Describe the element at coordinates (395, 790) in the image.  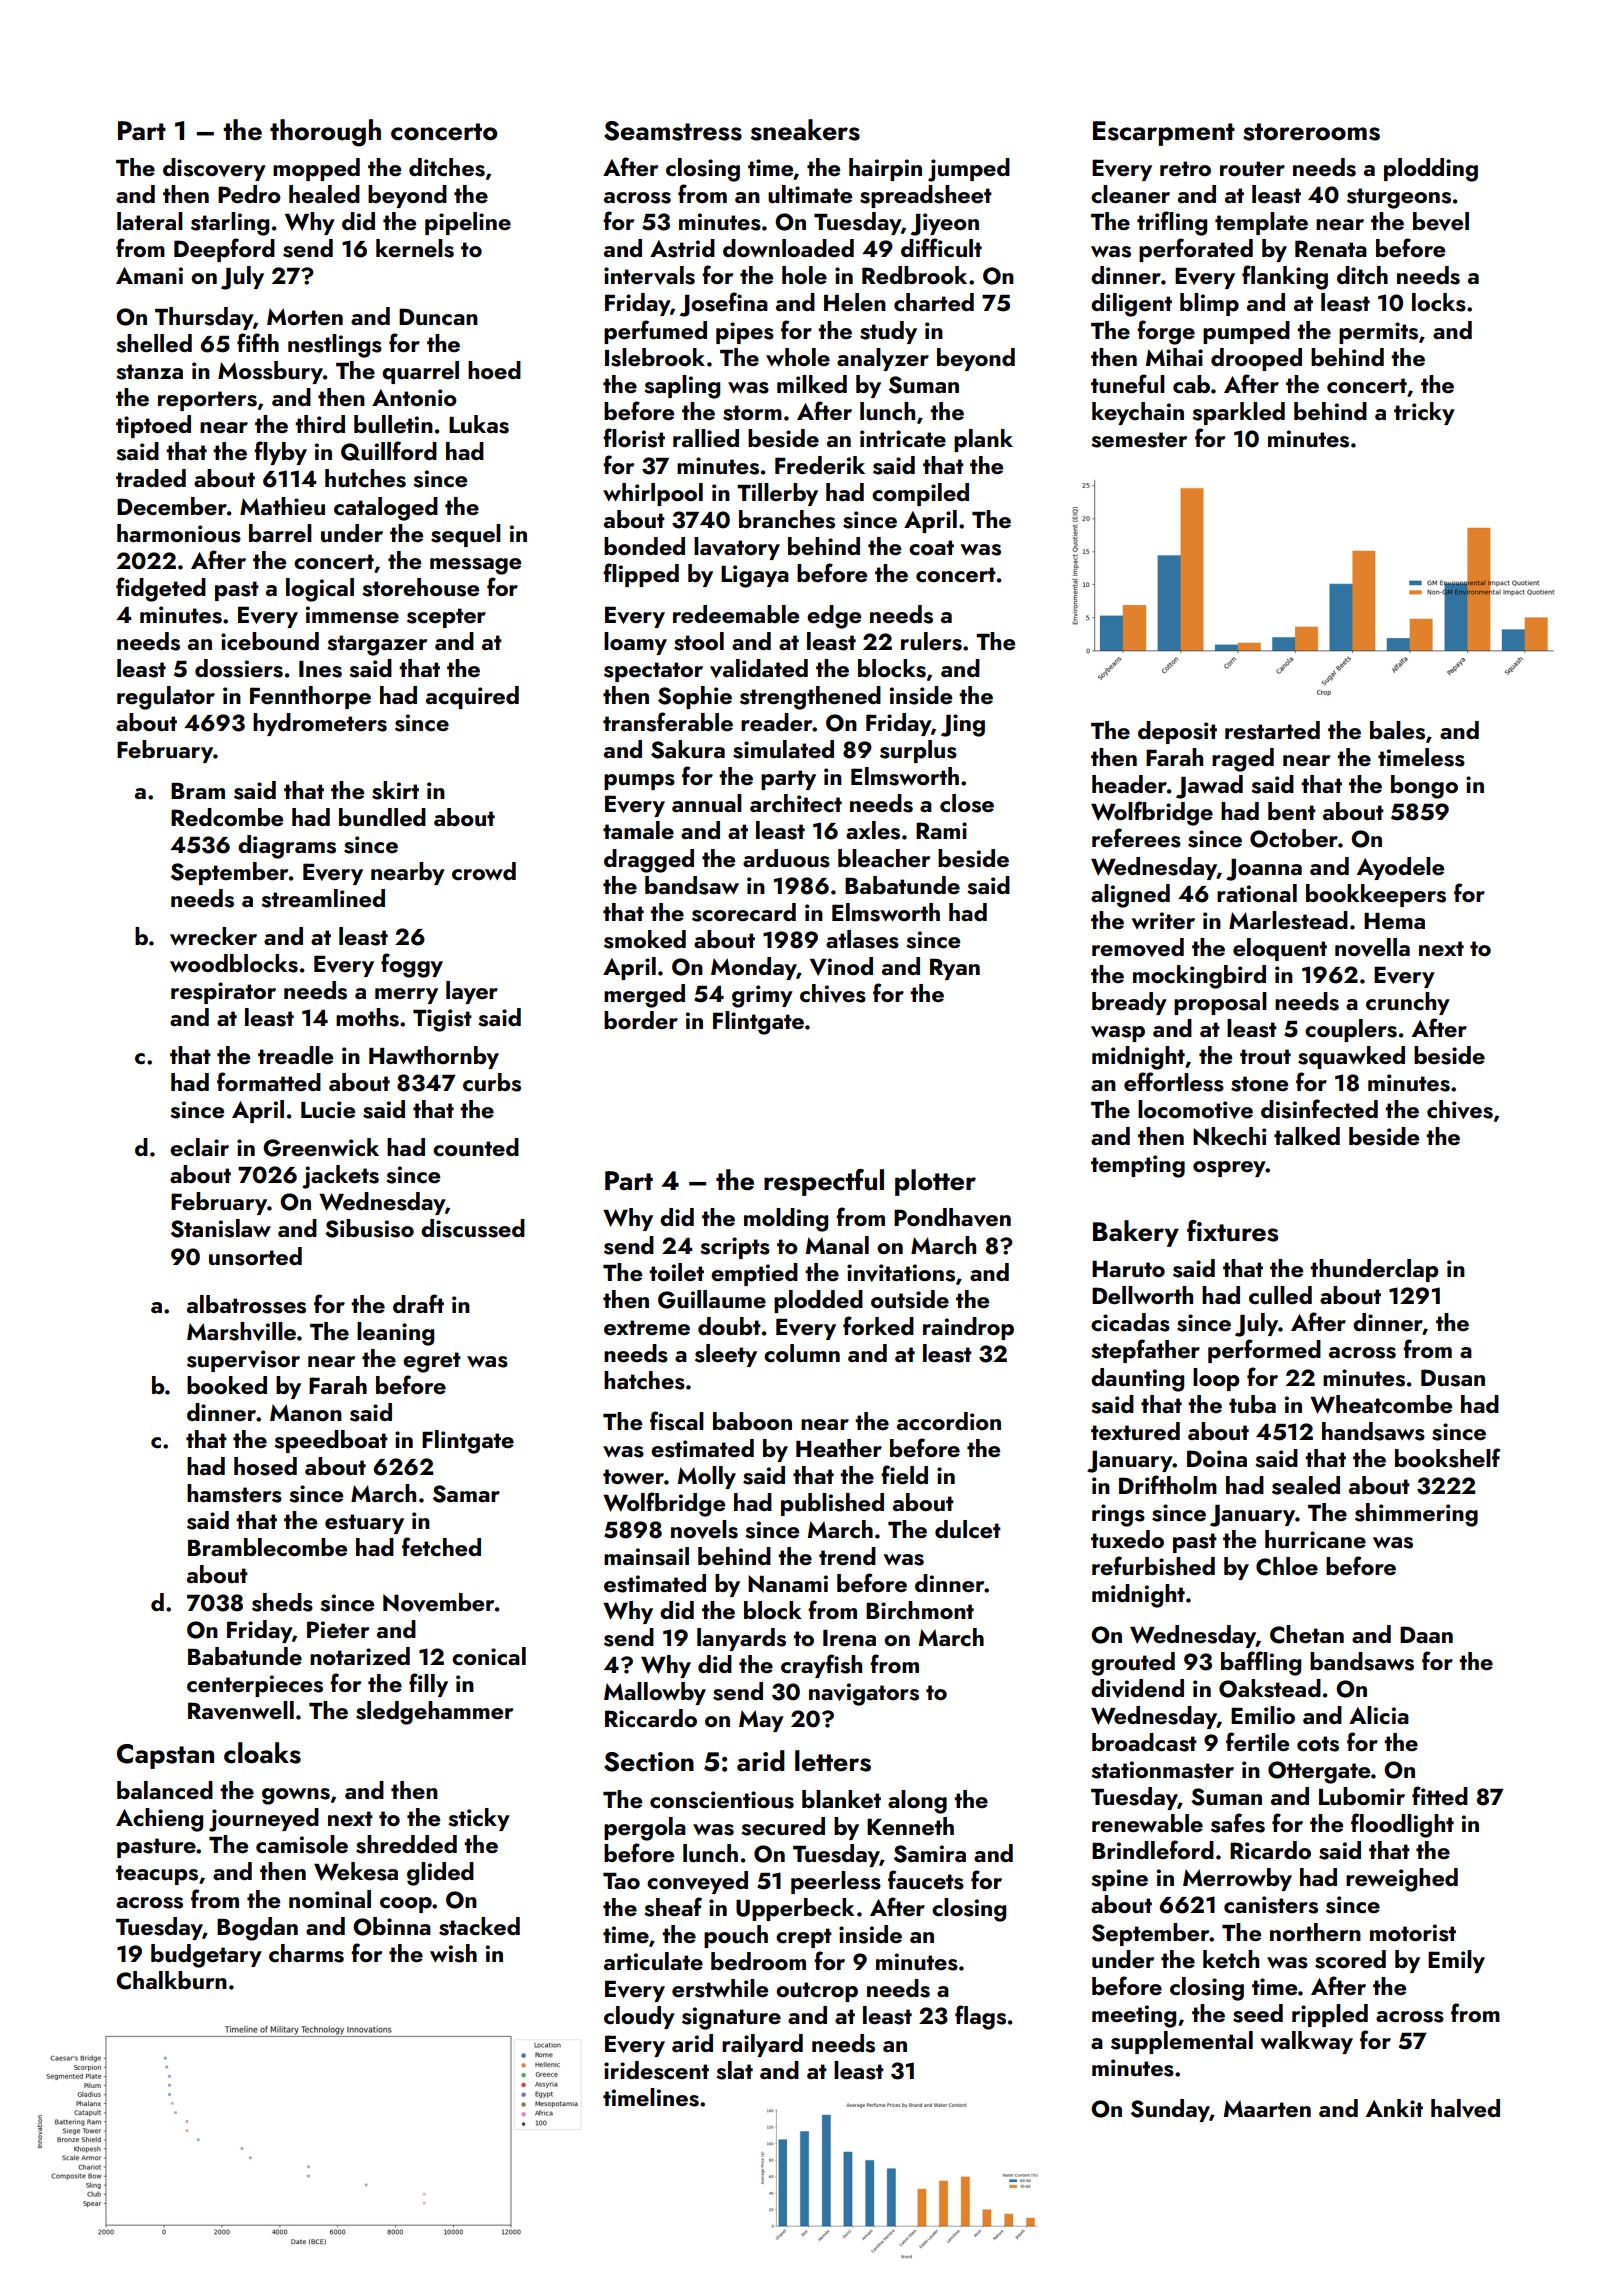
I see `skirt` at that location.
